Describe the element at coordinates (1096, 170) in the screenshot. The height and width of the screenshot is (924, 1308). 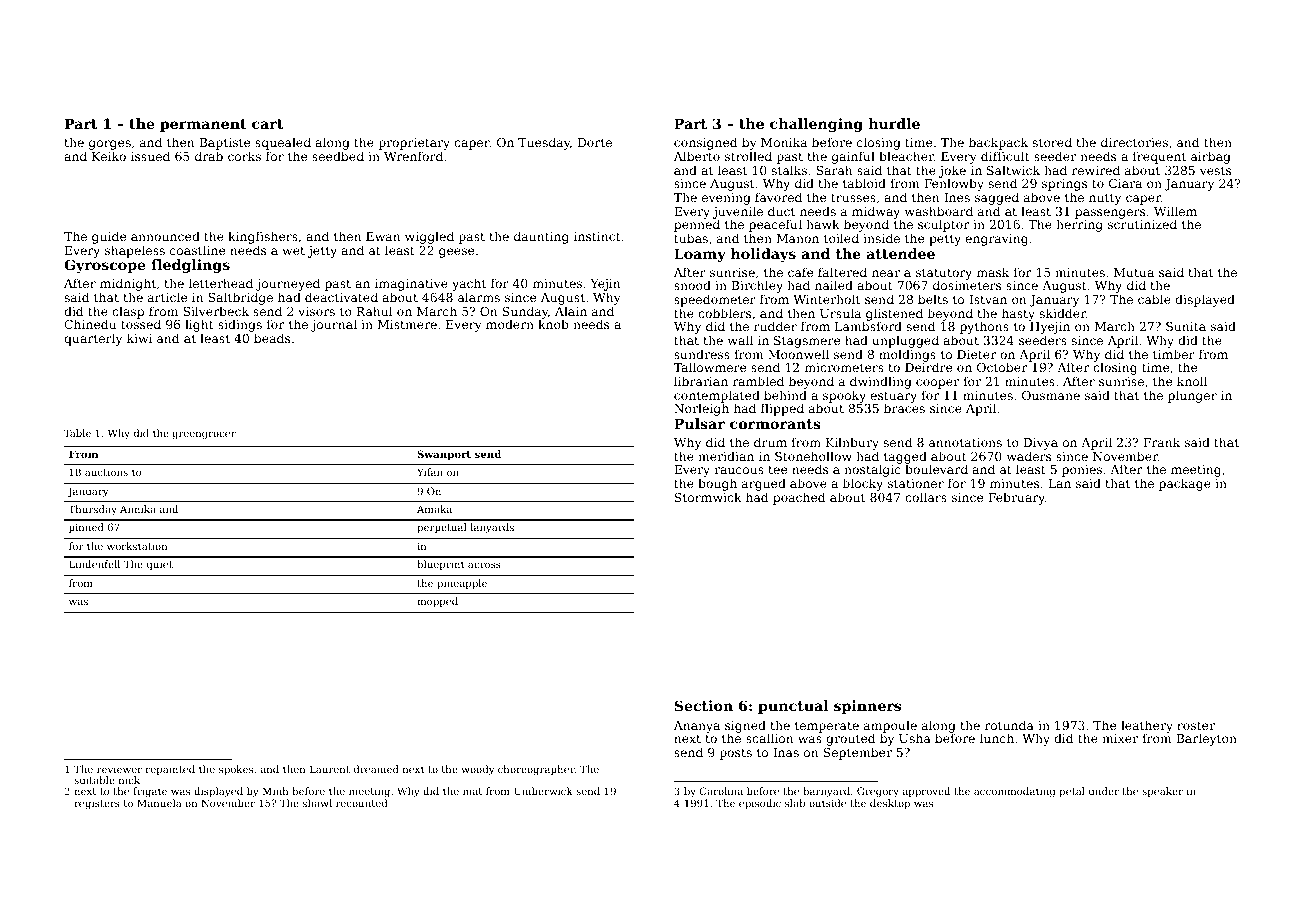
I see `rewired` at that location.
